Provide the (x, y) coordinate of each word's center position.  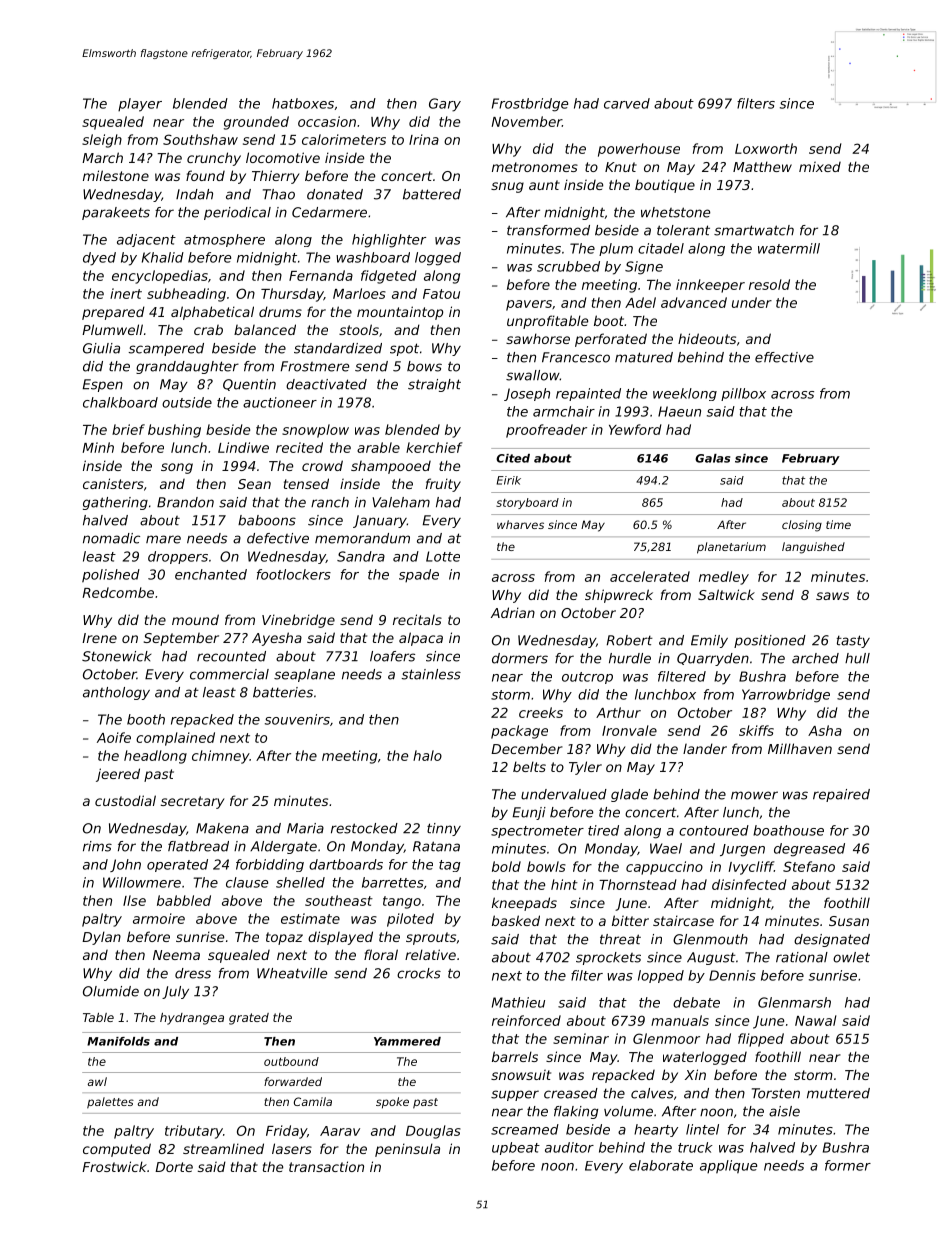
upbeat (516, 1148)
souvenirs (297, 719)
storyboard (527, 503)
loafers (392, 656)
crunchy (214, 159)
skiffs (756, 730)
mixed (820, 167)
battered (432, 194)
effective (784, 357)
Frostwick (114, 1166)
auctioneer (280, 402)
